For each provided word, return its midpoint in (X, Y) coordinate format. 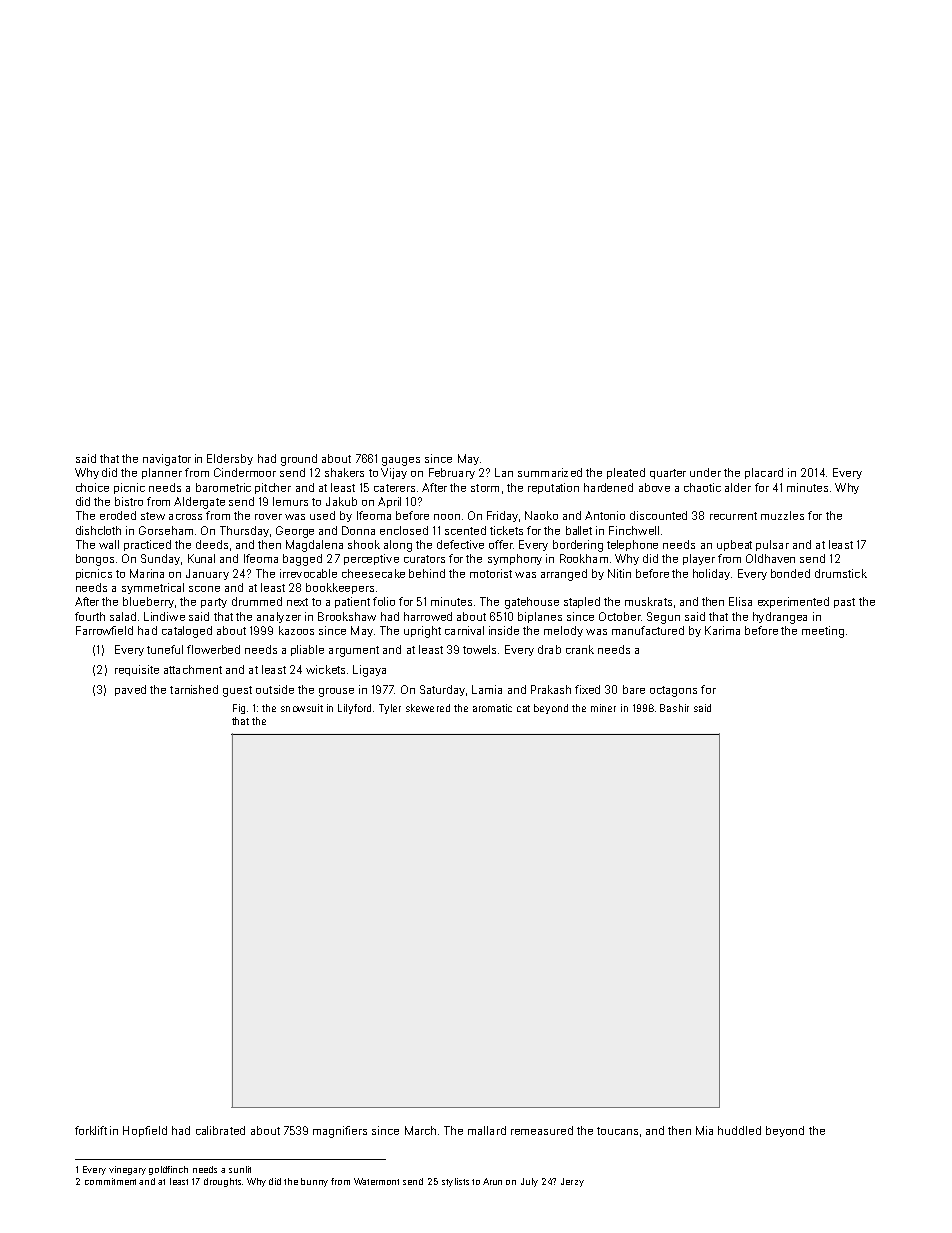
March (420, 1130)
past (844, 603)
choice (92, 487)
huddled (739, 1130)
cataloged (187, 632)
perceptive (371, 559)
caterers (394, 488)
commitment (110, 1181)
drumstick (841, 573)
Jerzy (572, 1182)
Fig (239, 709)
